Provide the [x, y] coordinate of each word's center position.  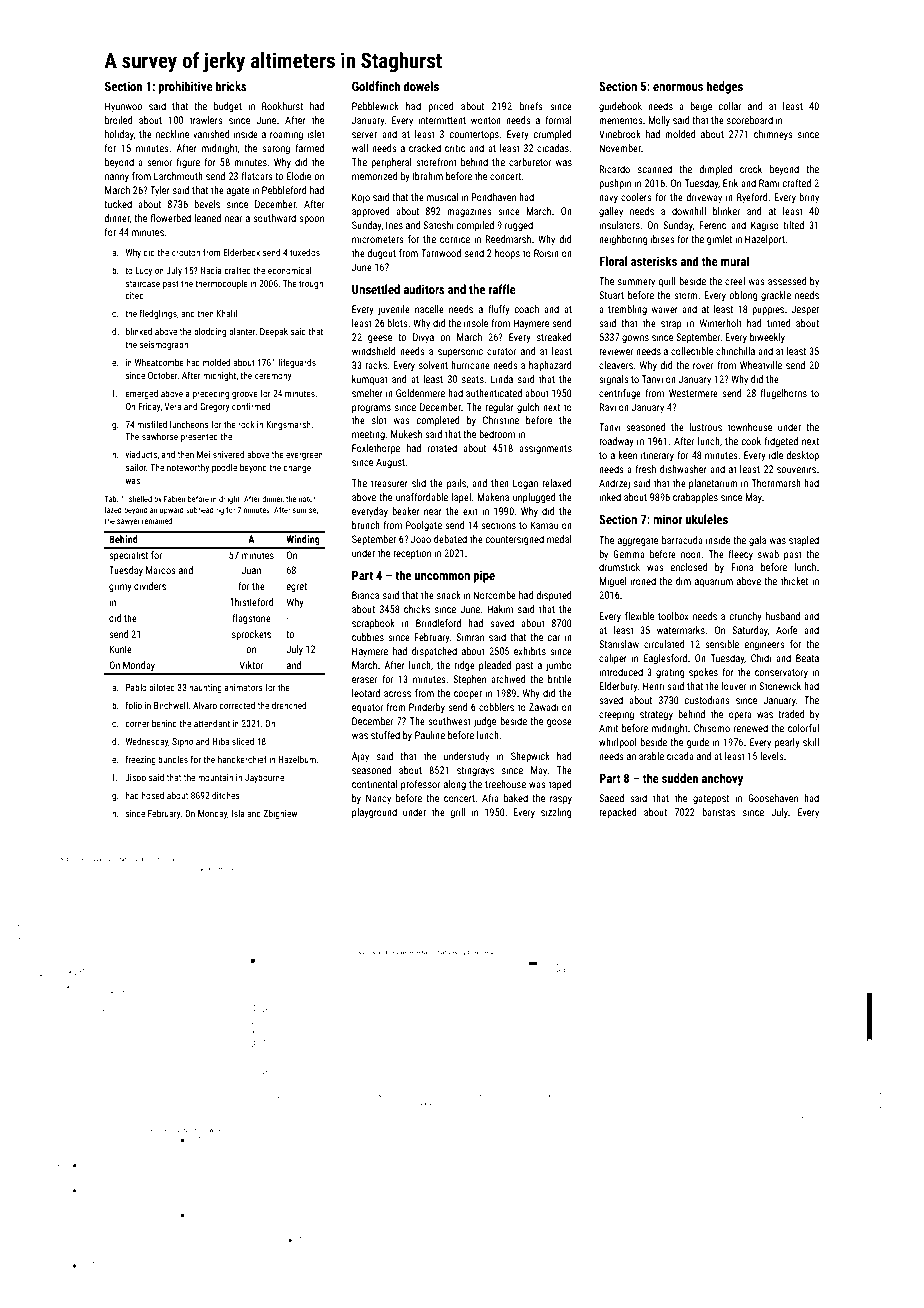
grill [457, 813]
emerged [141, 394]
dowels [421, 86]
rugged [519, 226]
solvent [433, 365]
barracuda [682, 540]
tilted [793, 225]
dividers [150, 586]
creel [735, 281]
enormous [678, 87]
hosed [153, 795]
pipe [484, 576]
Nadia [211, 270]
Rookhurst [282, 106]
